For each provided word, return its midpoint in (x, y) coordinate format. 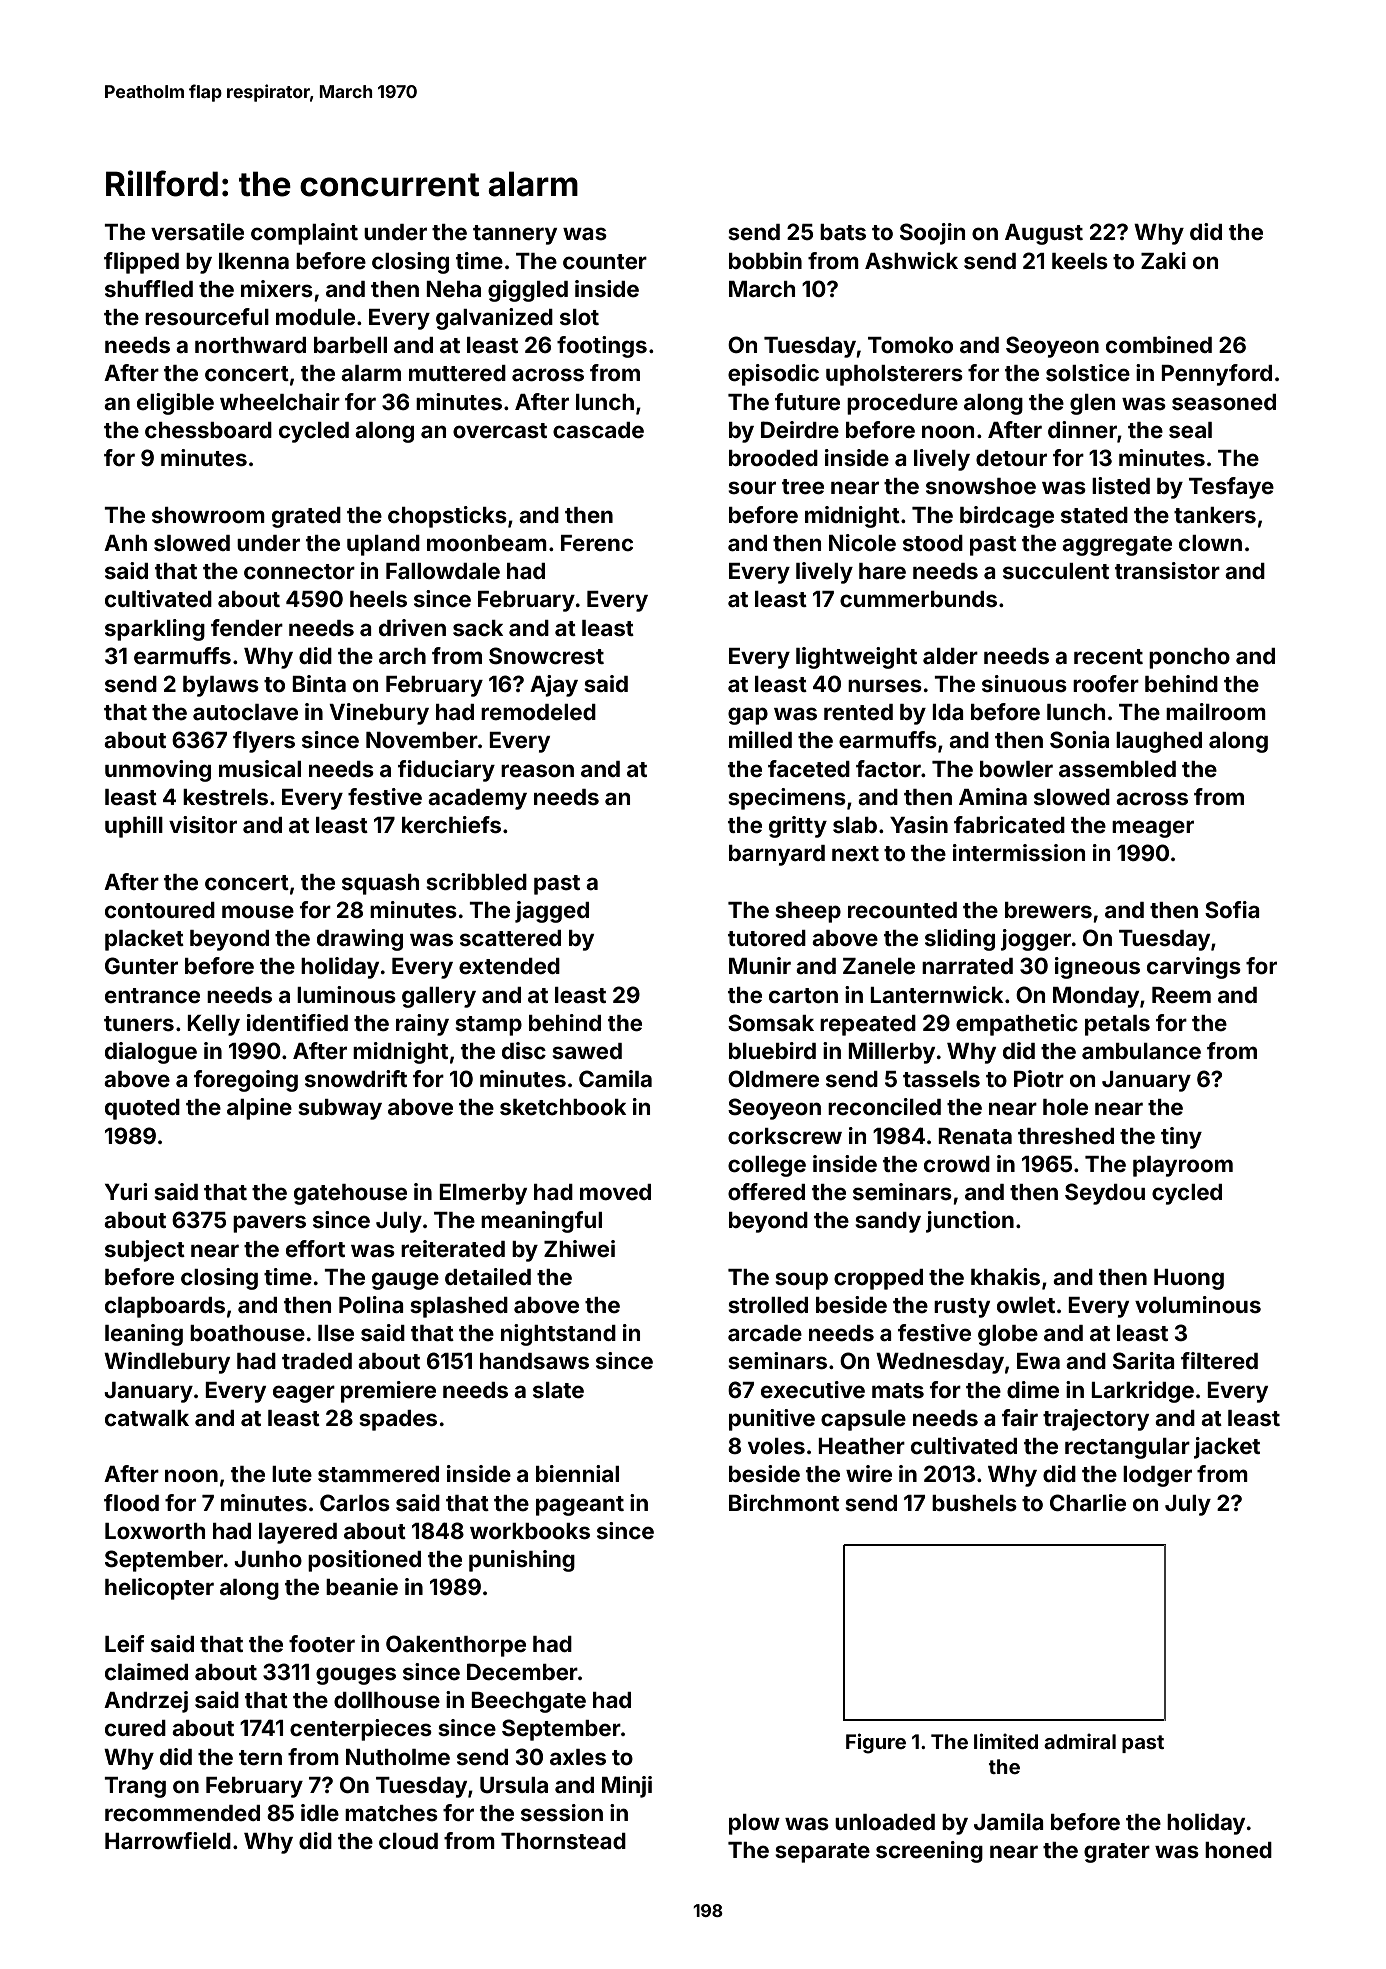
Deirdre (800, 429)
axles (578, 1757)
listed (1121, 485)
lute (292, 1474)
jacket (1227, 1448)
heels (378, 599)
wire (869, 1473)
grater (1117, 1853)
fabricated (1009, 824)
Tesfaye (1231, 488)
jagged (552, 912)
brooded (773, 458)
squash (380, 884)
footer (322, 1643)
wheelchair (280, 401)
